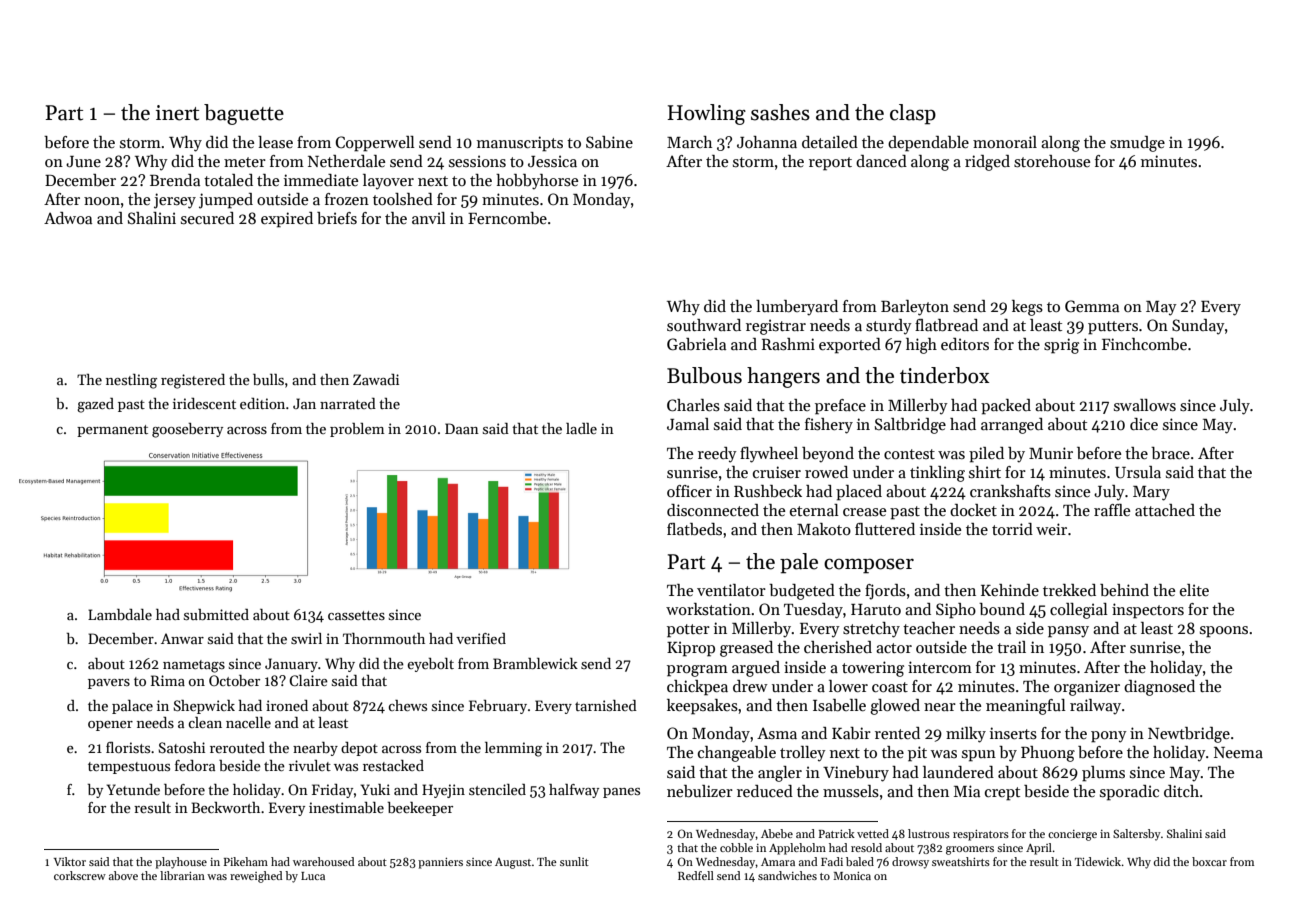 This screenshot has width=1308, height=924. I want to click on cassettes, so click(356, 615).
